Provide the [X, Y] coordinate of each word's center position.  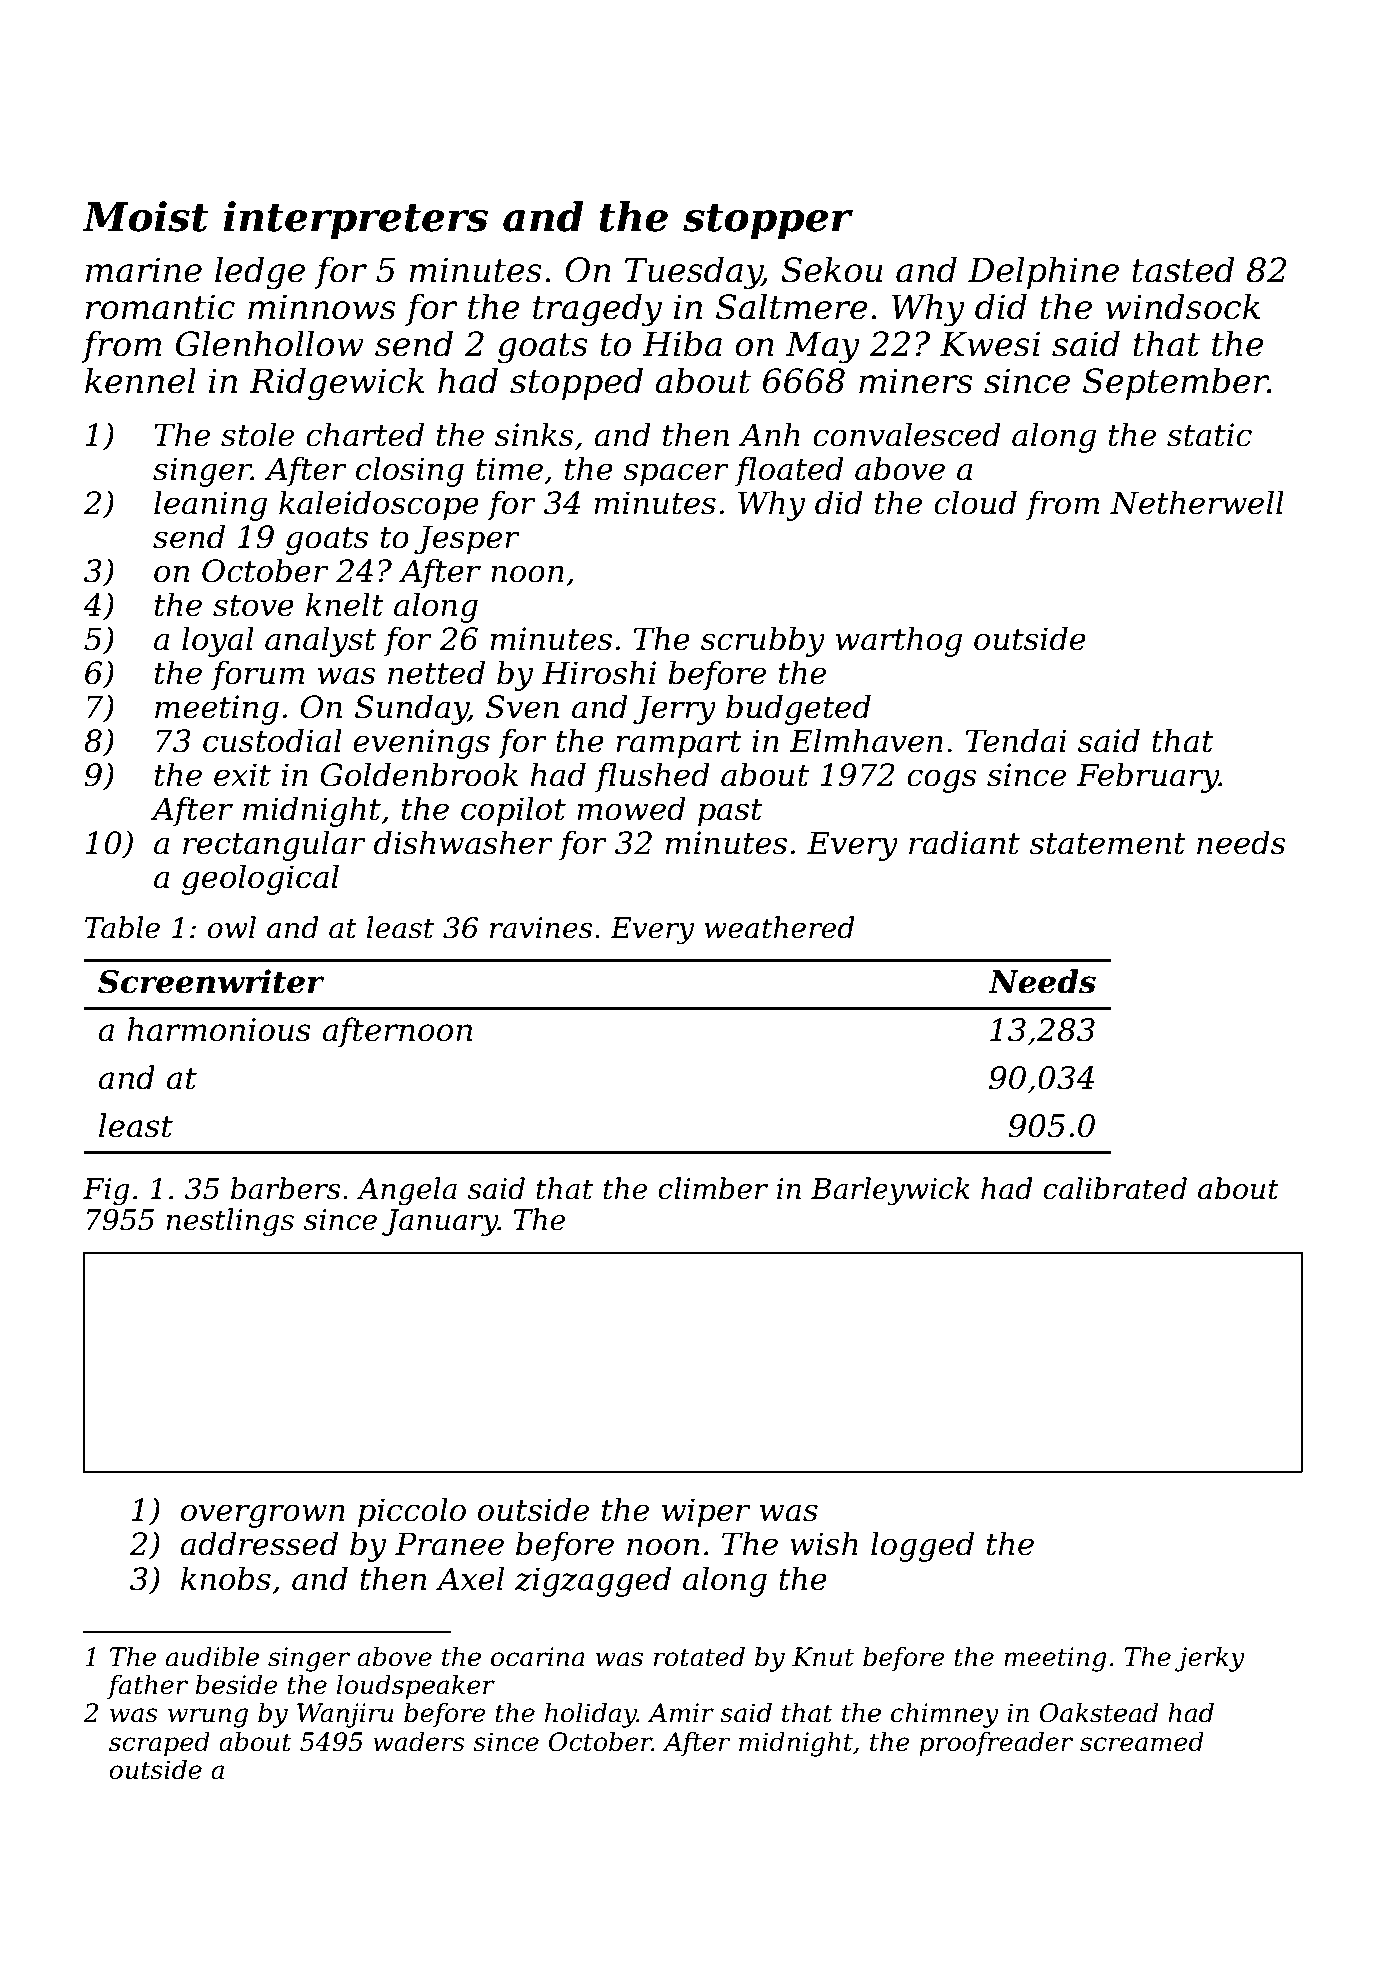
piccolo [412, 1512]
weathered [779, 927]
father [147, 1686]
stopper [768, 221]
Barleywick [890, 1191]
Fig [106, 1192]
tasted [1183, 269]
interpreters [355, 220]
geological [260, 879]
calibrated [1115, 1188]
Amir [680, 1712]
